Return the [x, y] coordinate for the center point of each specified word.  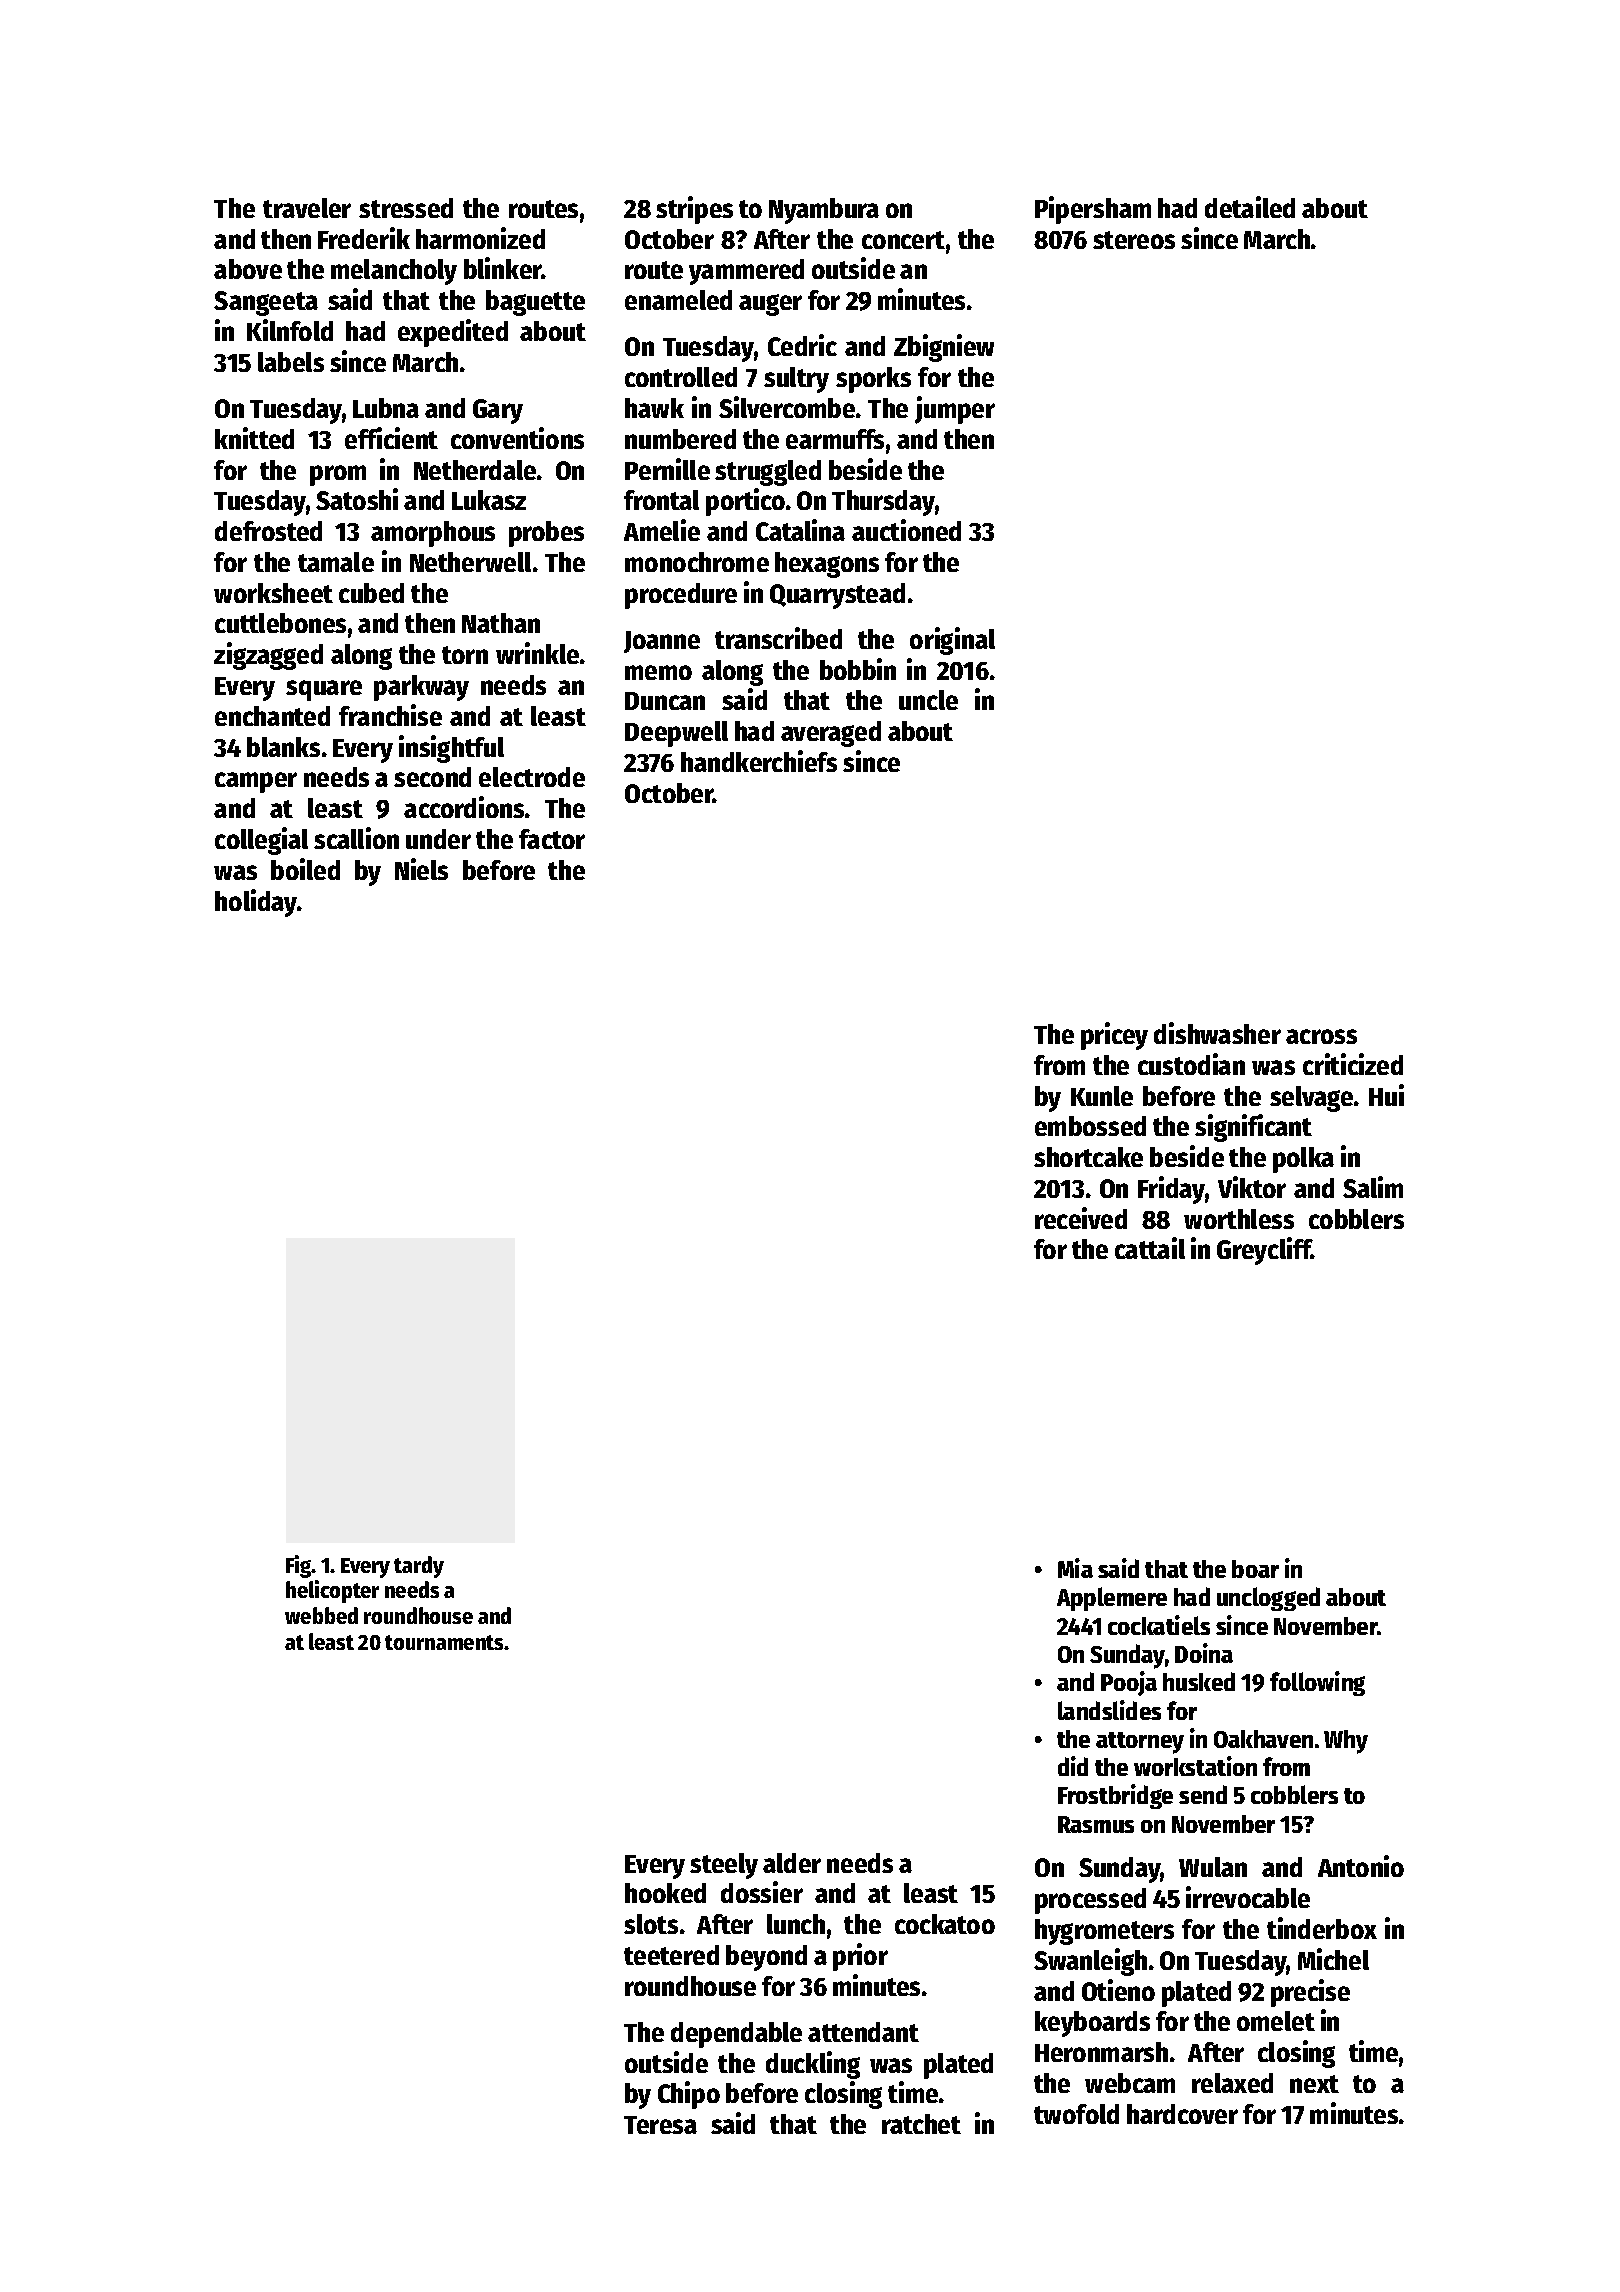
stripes [694, 210]
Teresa [660, 2125]
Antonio [1361, 1866]
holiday [256, 903]
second [432, 777]
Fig [299, 1566]
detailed [1250, 207]
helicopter [332, 1591]
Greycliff [1264, 1251]
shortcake [1088, 1157]
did [1073, 1766]
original [952, 641]
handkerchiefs [759, 761]
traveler [307, 208]
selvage [1311, 1099]
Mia [1075, 1568]
